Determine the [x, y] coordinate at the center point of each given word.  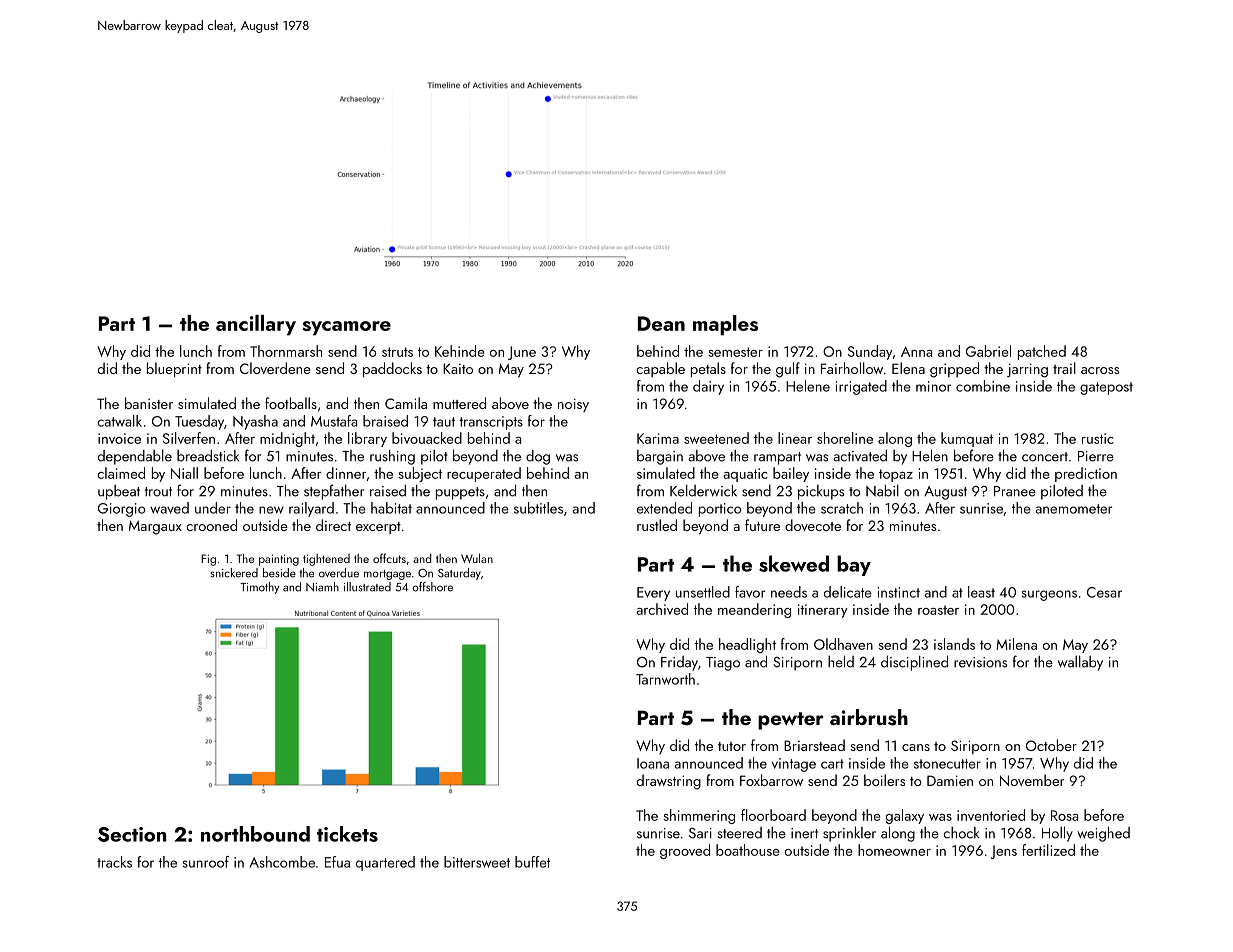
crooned [211, 525]
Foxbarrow [771, 780]
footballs [291, 403]
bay [854, 565]
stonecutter [947, 764]
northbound [255, 834]
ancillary [256, 325]
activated [860, 455]
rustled [657, 525]
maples [725, 325]
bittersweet [477, 862]
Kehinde [460, 351]
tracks [114, 862]
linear [795, 438]
